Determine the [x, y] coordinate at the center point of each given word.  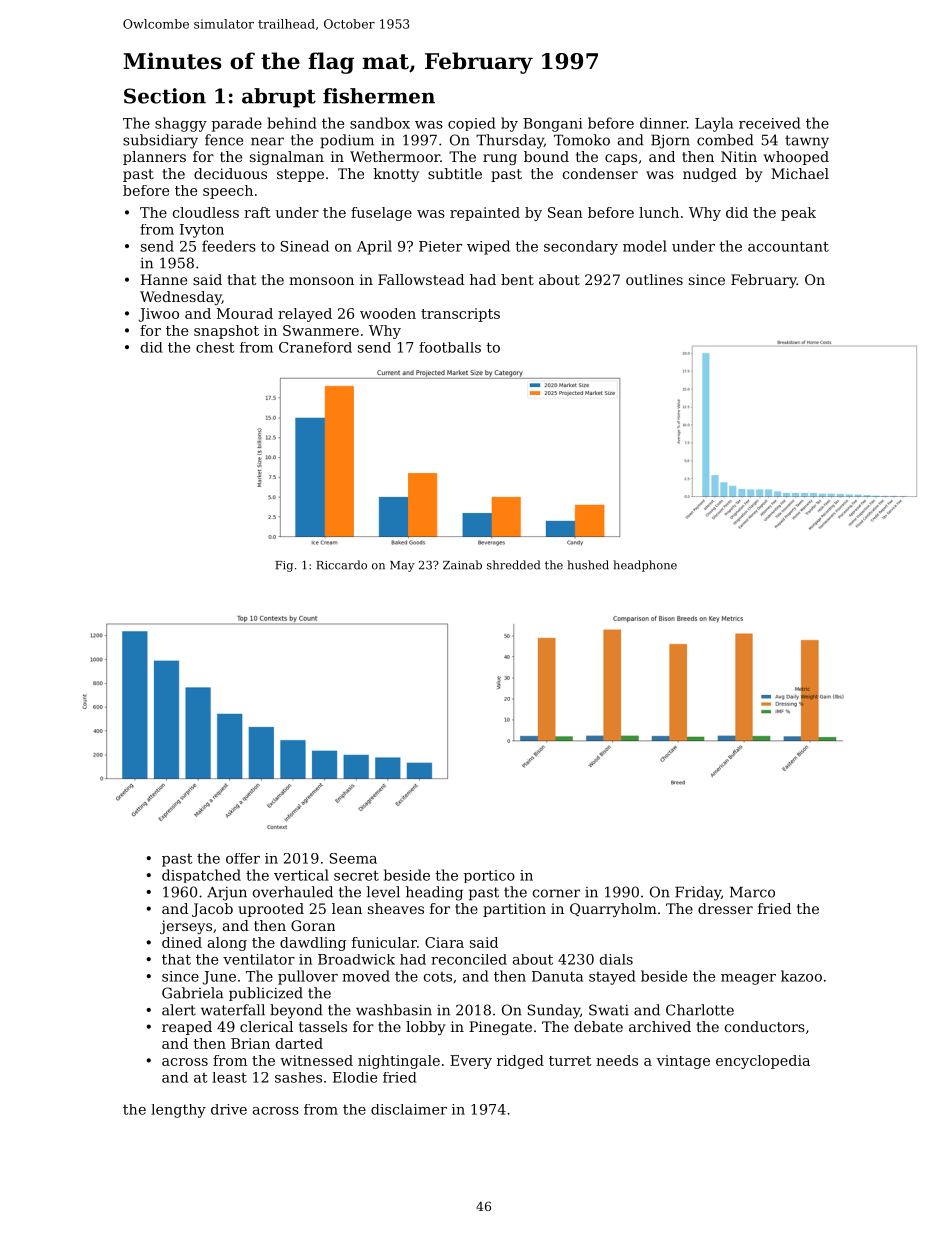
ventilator [259, 959]
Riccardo [341, 565]
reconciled [469, 959]
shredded [513, 565]
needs [617, 1060]
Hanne [164, 279]
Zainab [462, 565]
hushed [588, 565]
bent [517, 279]
